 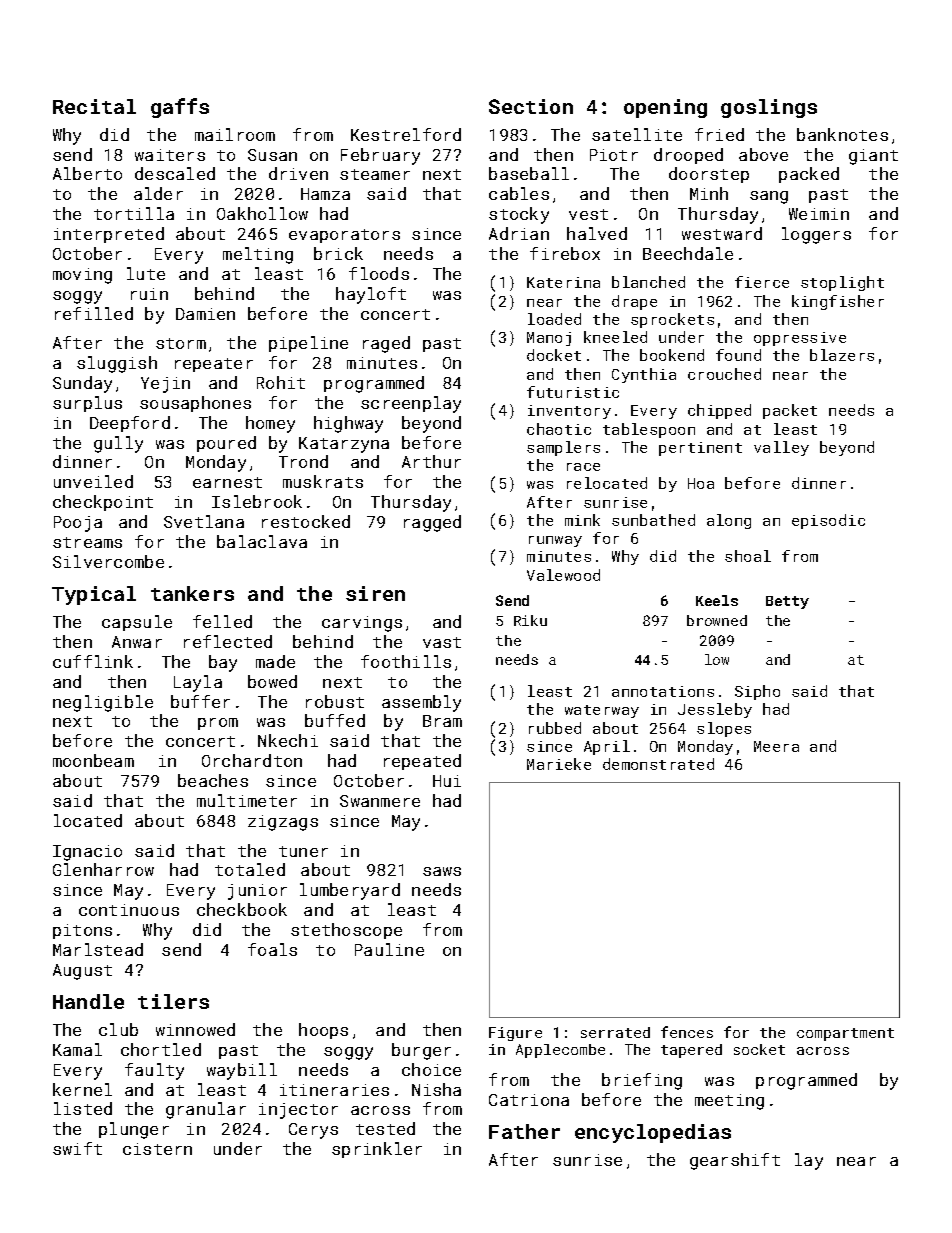 I want to click on Marlstead, so click(x=98, y=949).
